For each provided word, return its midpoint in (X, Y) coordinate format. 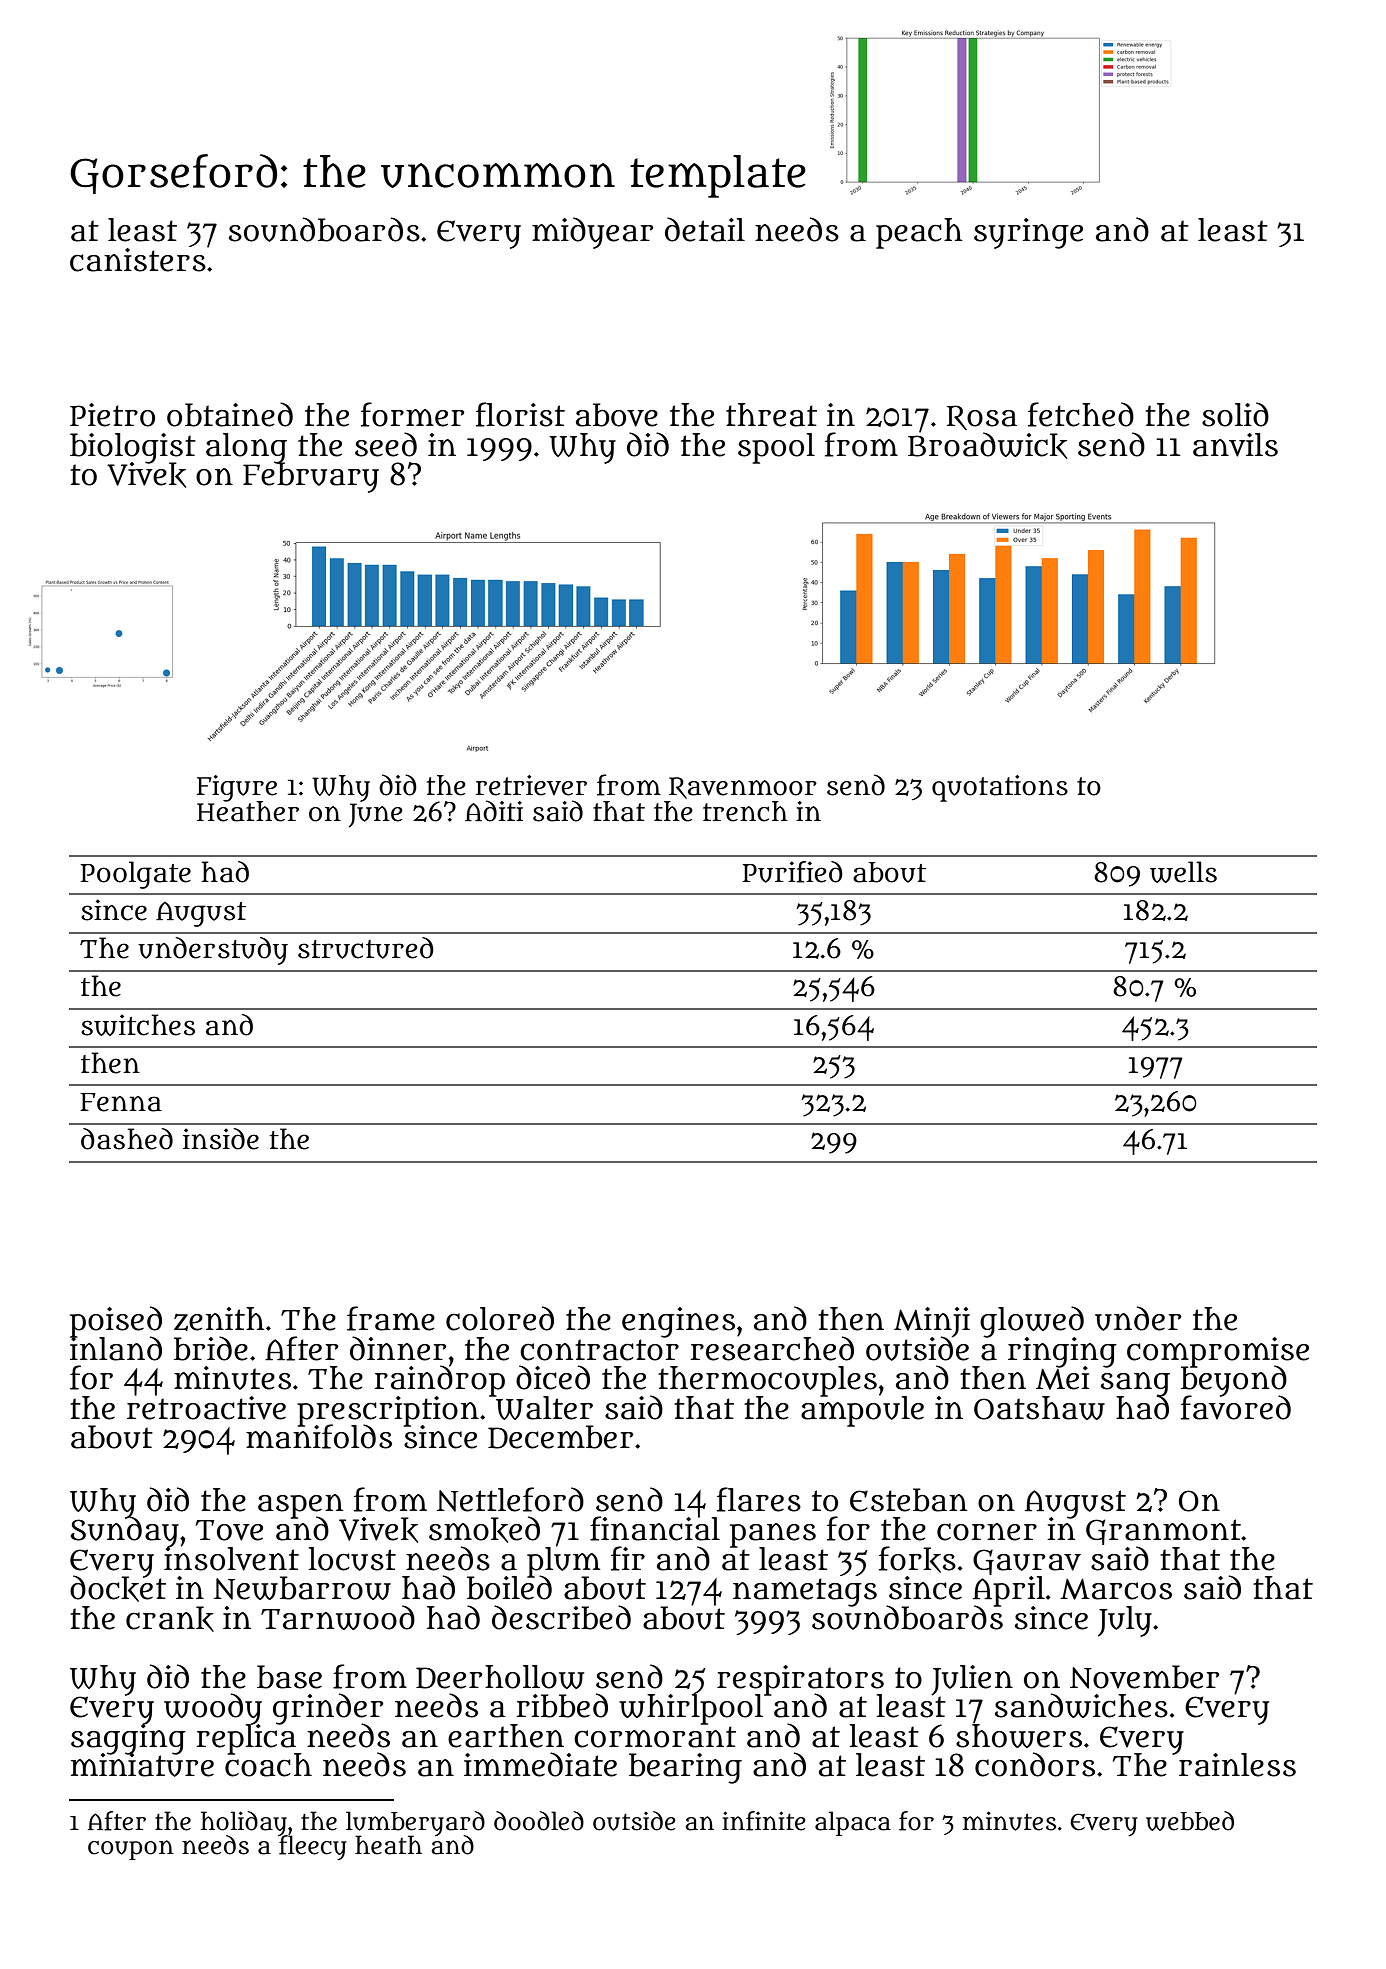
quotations (1000, 788)
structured (366, 948)
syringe (1028, 233)
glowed (1032, 1321)
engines (678, 1322)
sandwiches (1081, 1705)
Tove (229, 1530)
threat (771, 415)
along (246, 448)
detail (705, 229)
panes (773, 1535)
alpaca (853, 1823)
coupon (131, 1850)
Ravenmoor (743, 788)
